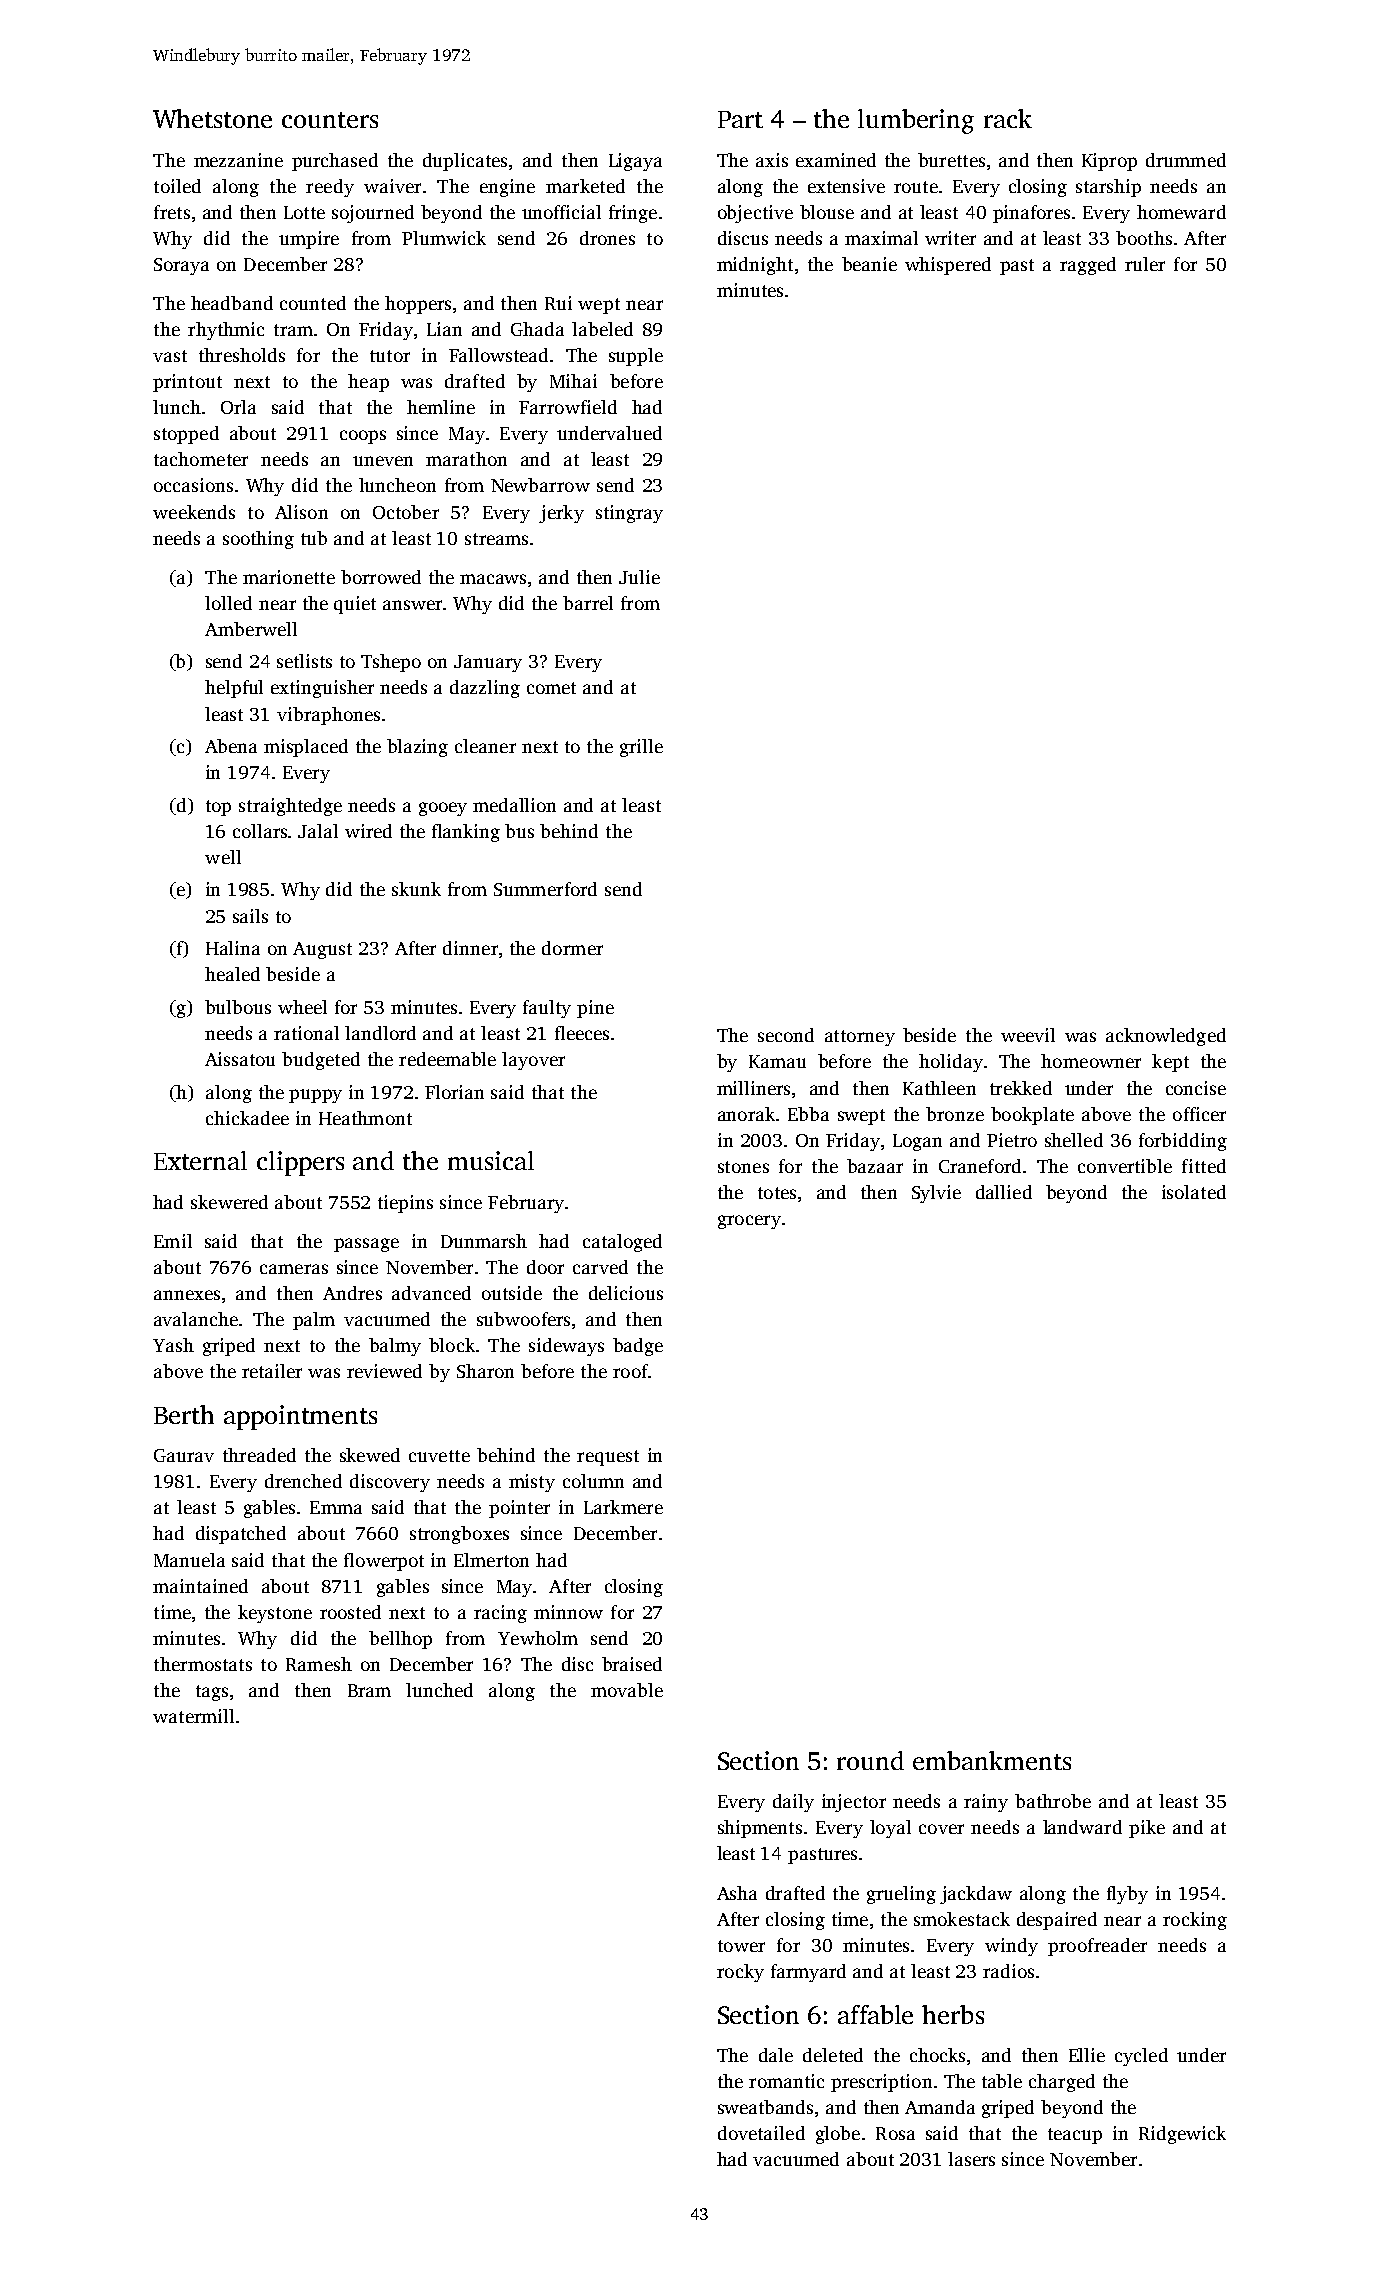 Image resolution: width=1380 pixels, height=2273 pixels. Describe the element at coordinates (761, 2133) in the screenshot. I see `dovetailed` at that location.
